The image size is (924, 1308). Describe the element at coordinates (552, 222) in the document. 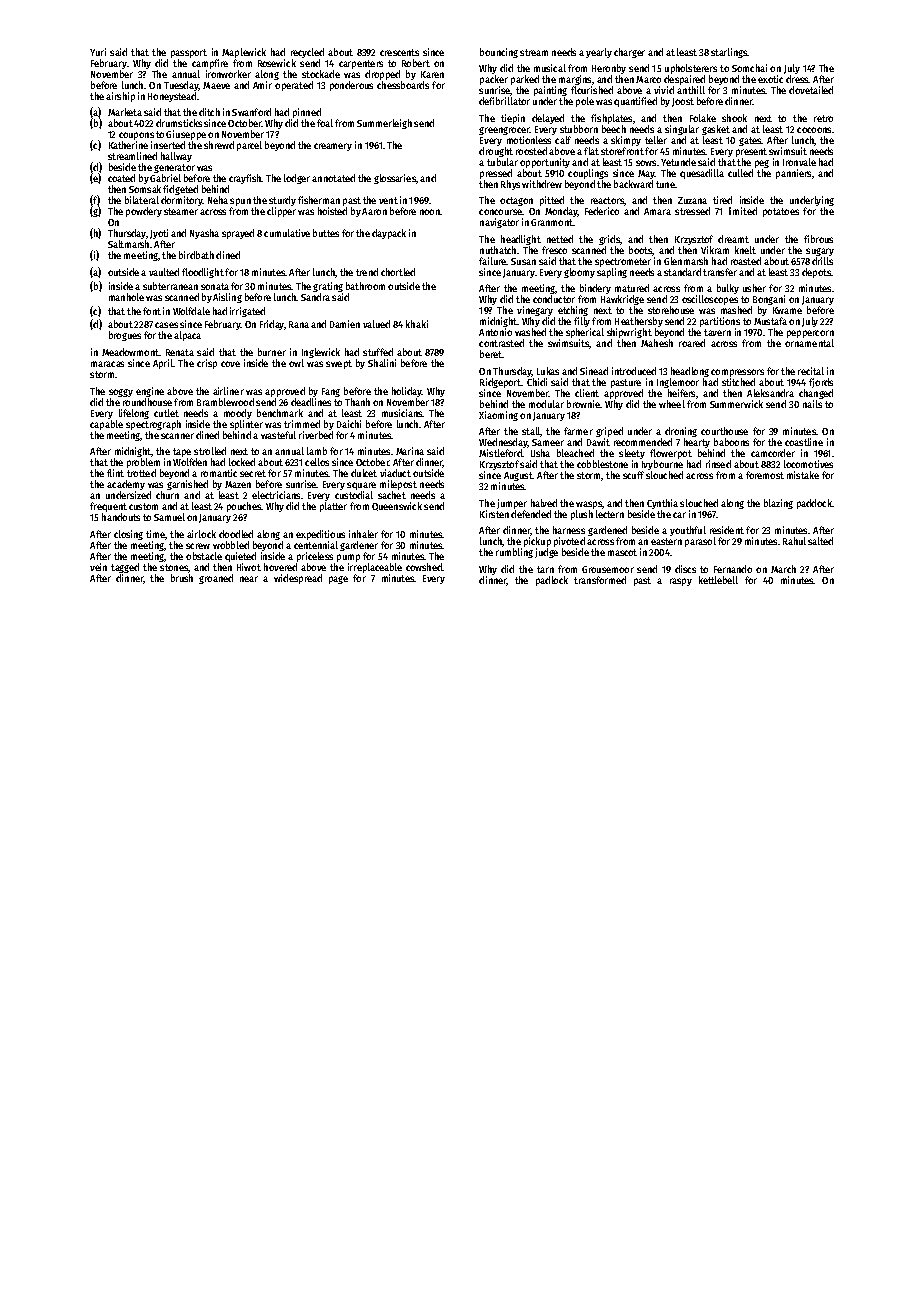

I see `Granmont` at that location.
